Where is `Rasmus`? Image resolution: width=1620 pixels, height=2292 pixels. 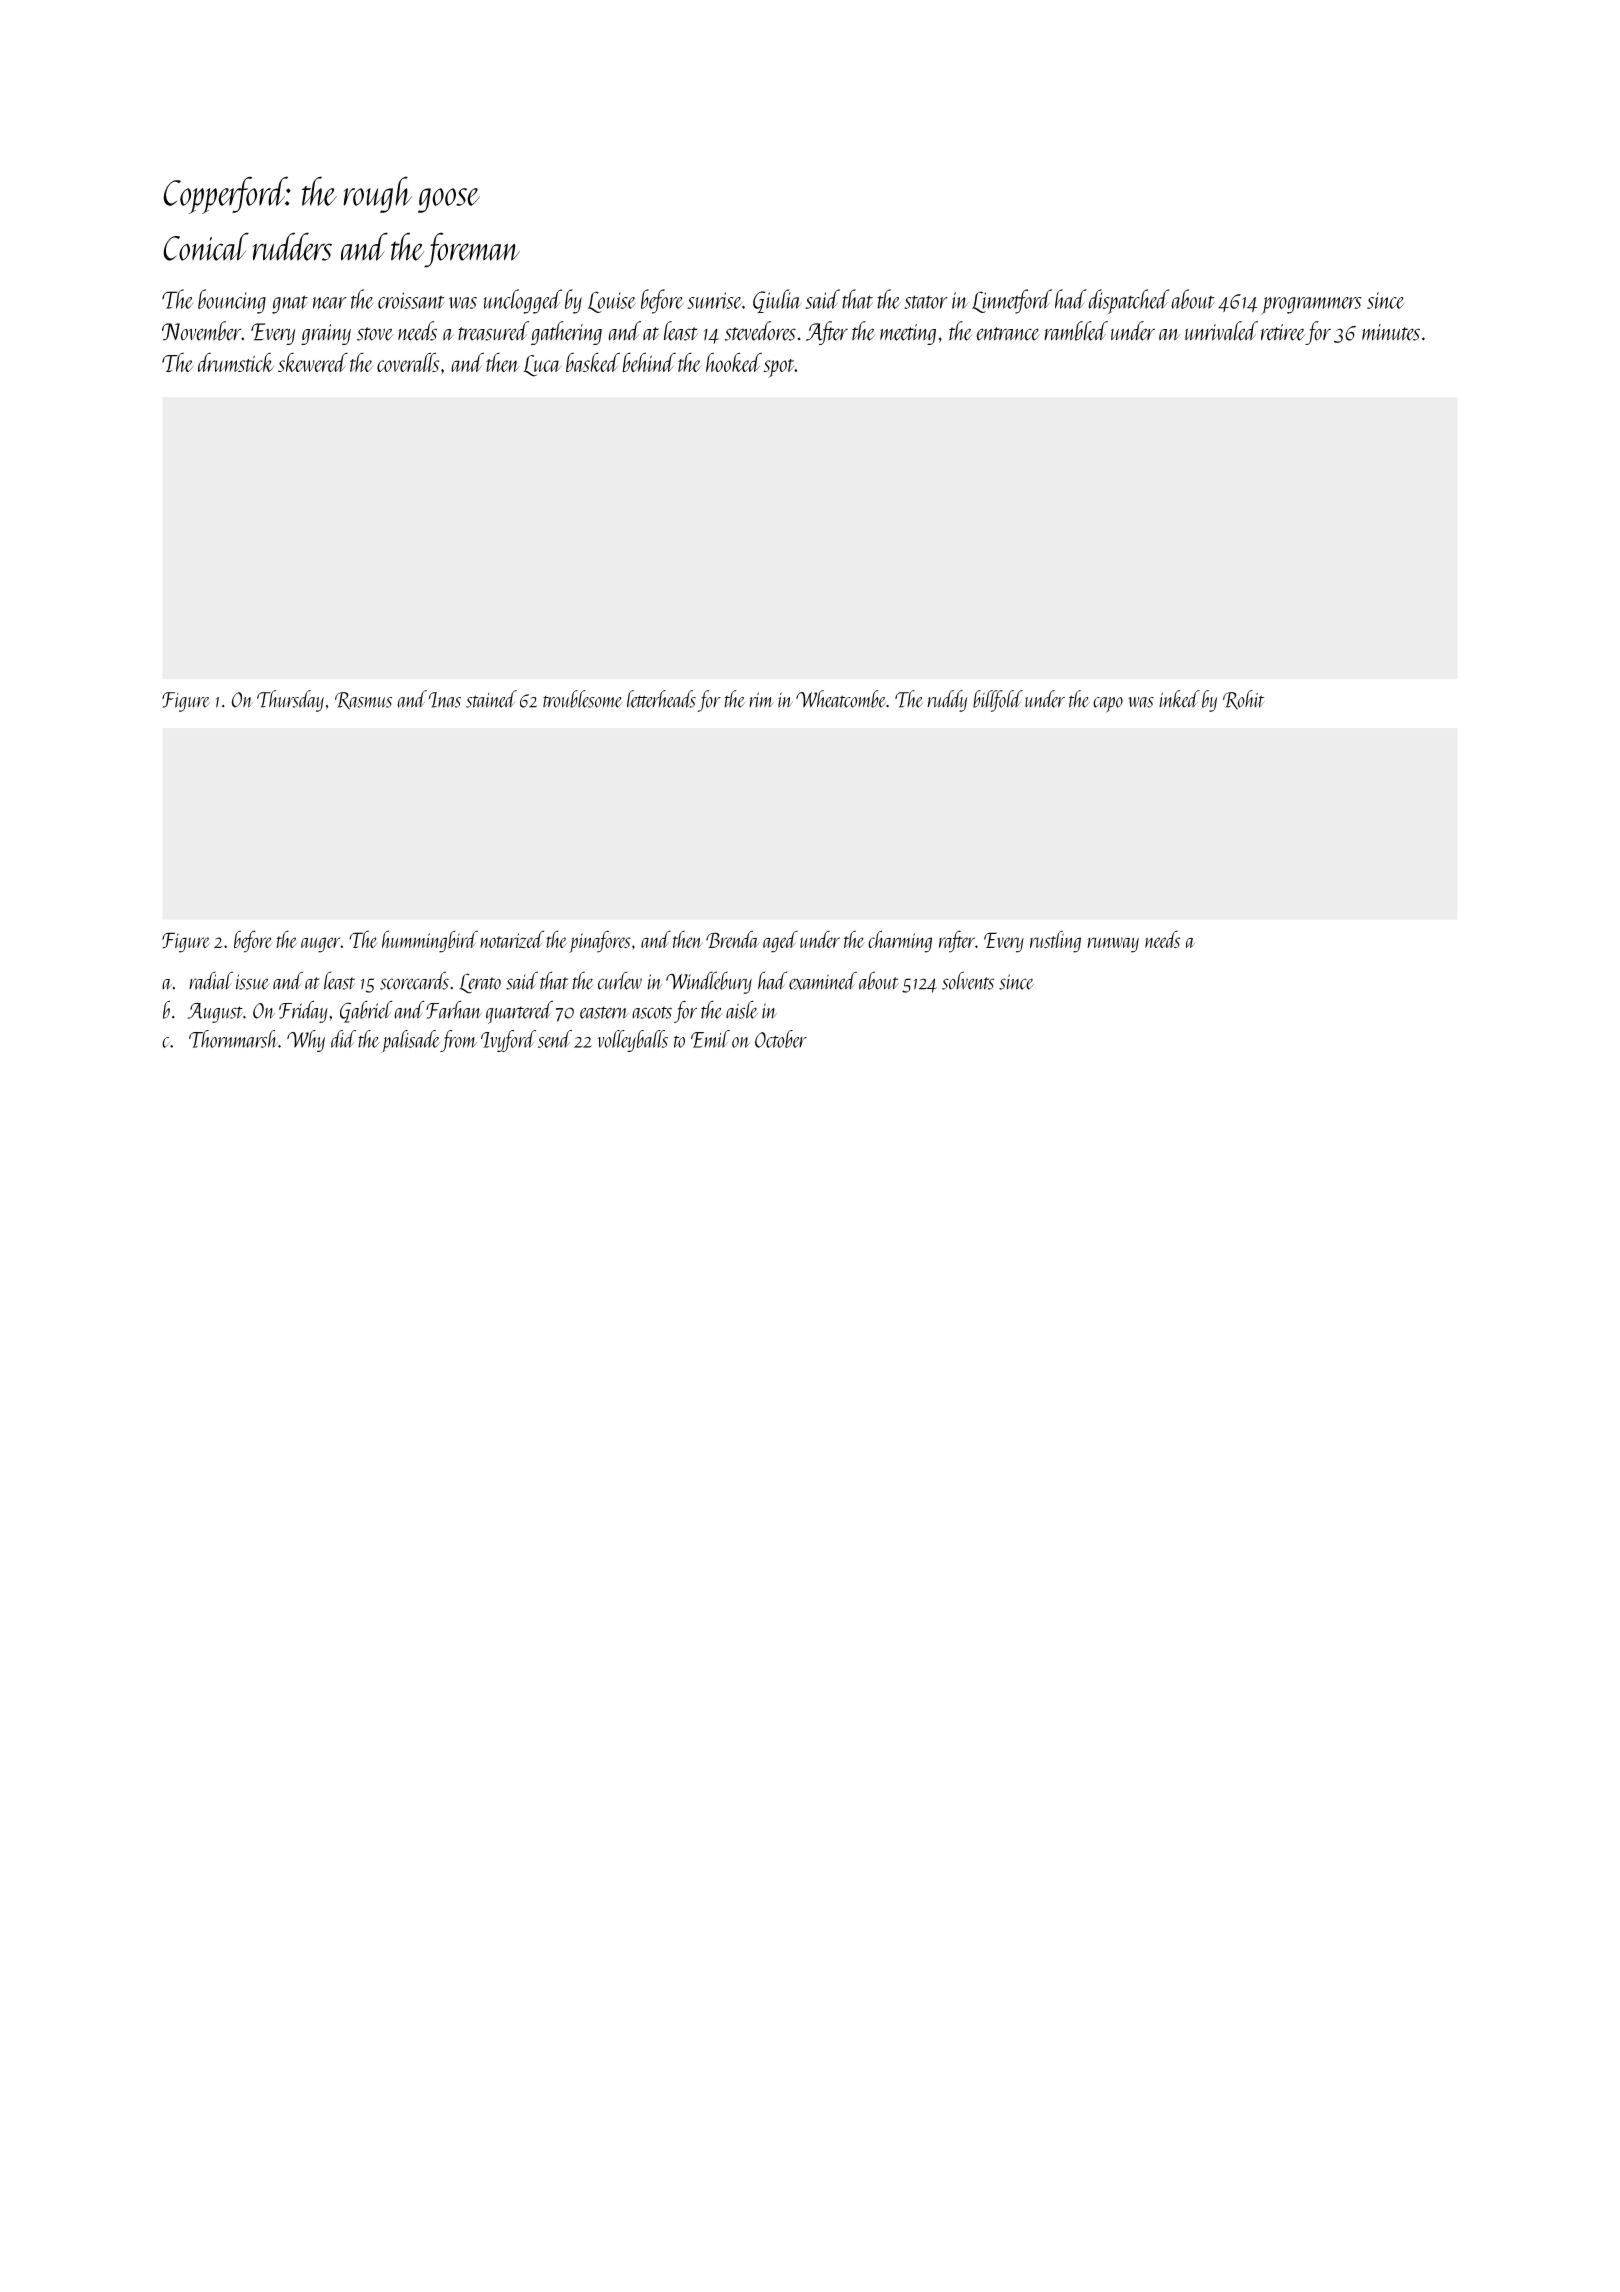
Rasmus is located at coordinates (363, 701).
